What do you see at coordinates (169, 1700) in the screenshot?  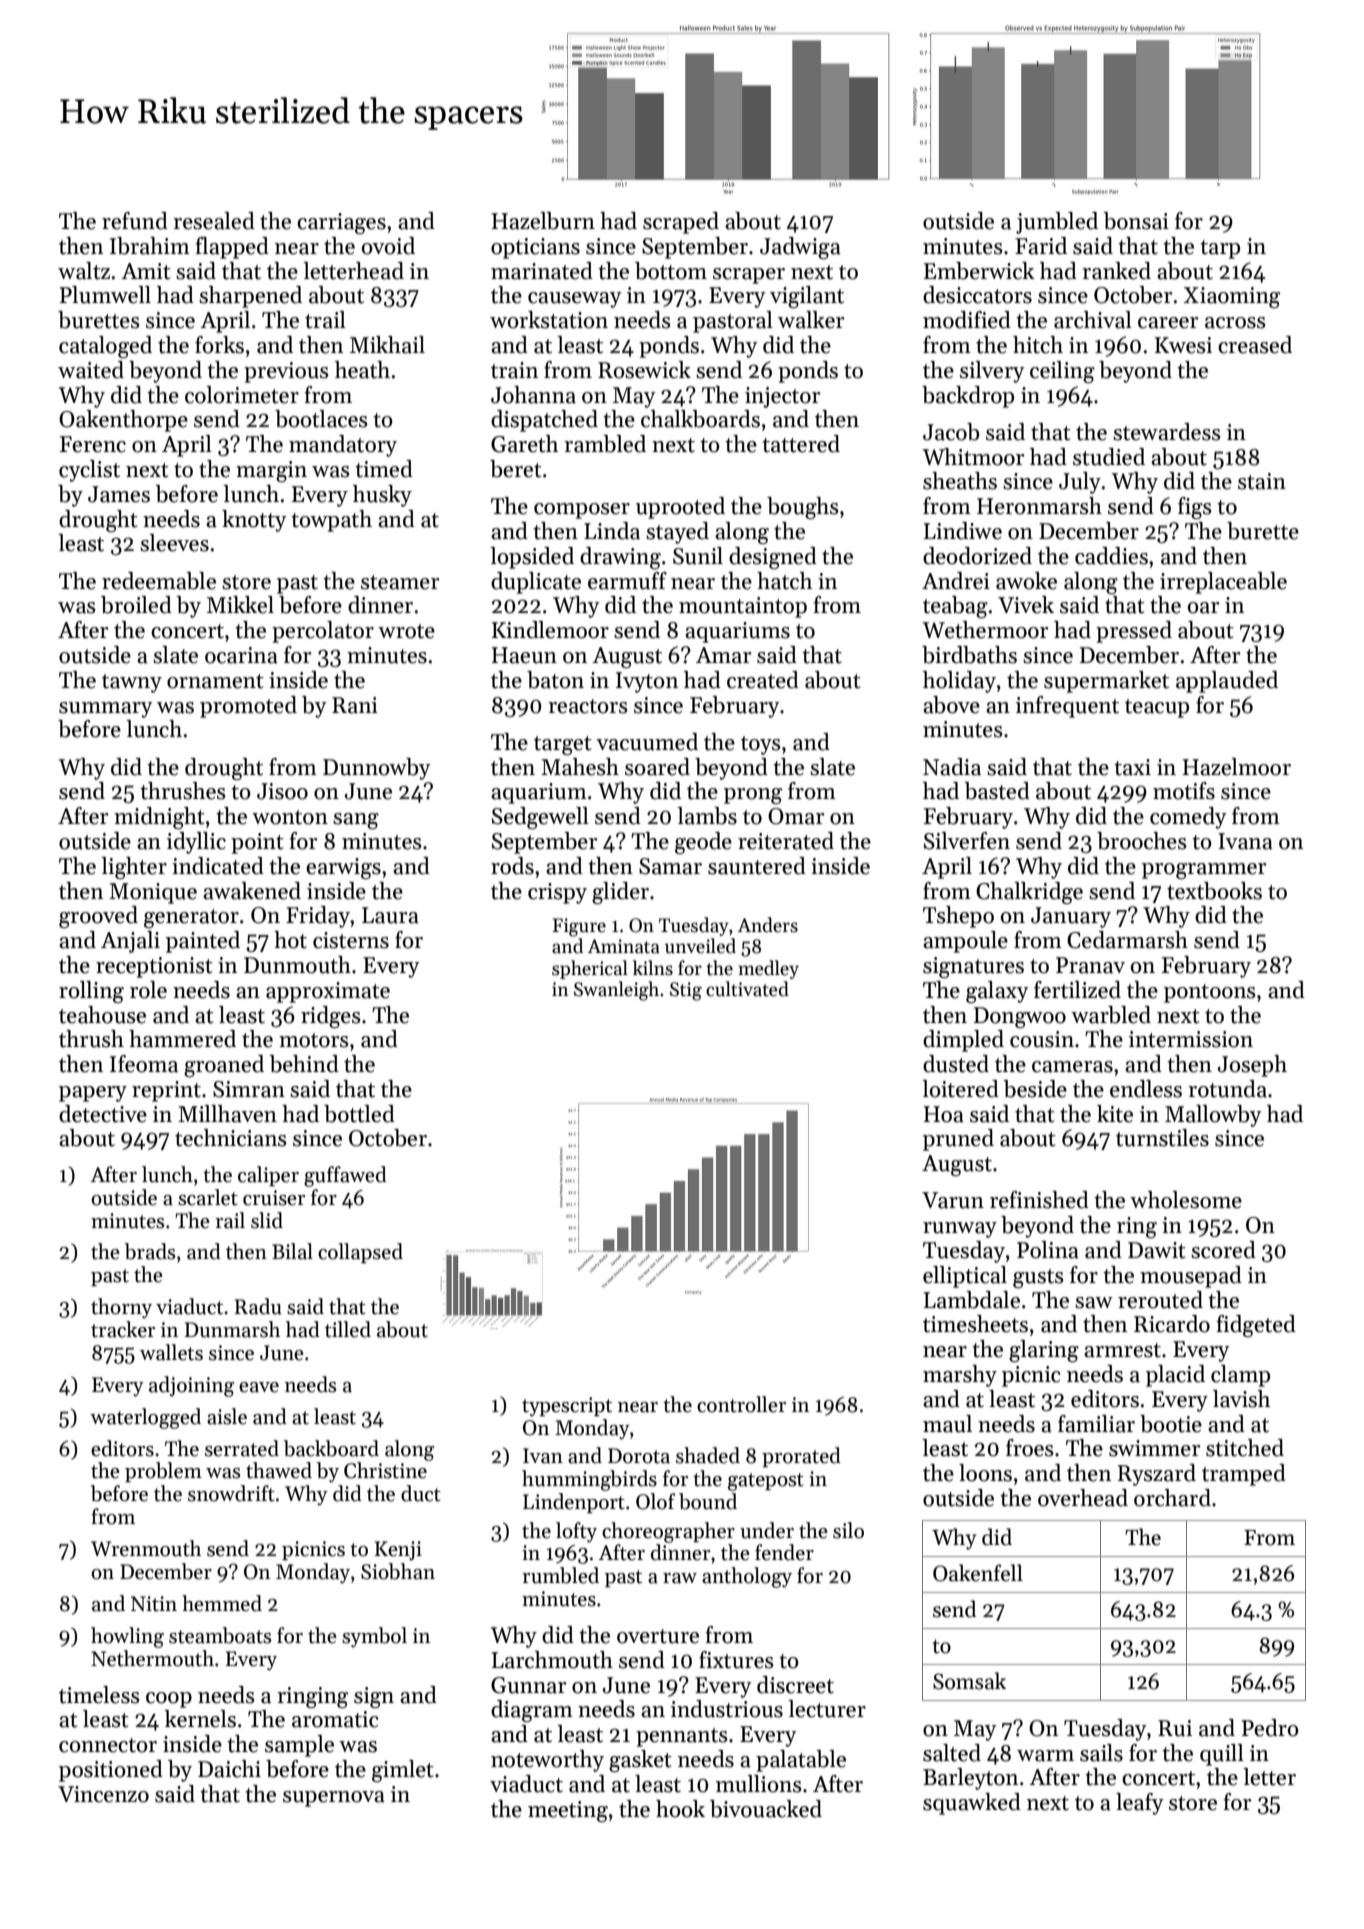 I see `coop` at bounding box center [169, 1700].
